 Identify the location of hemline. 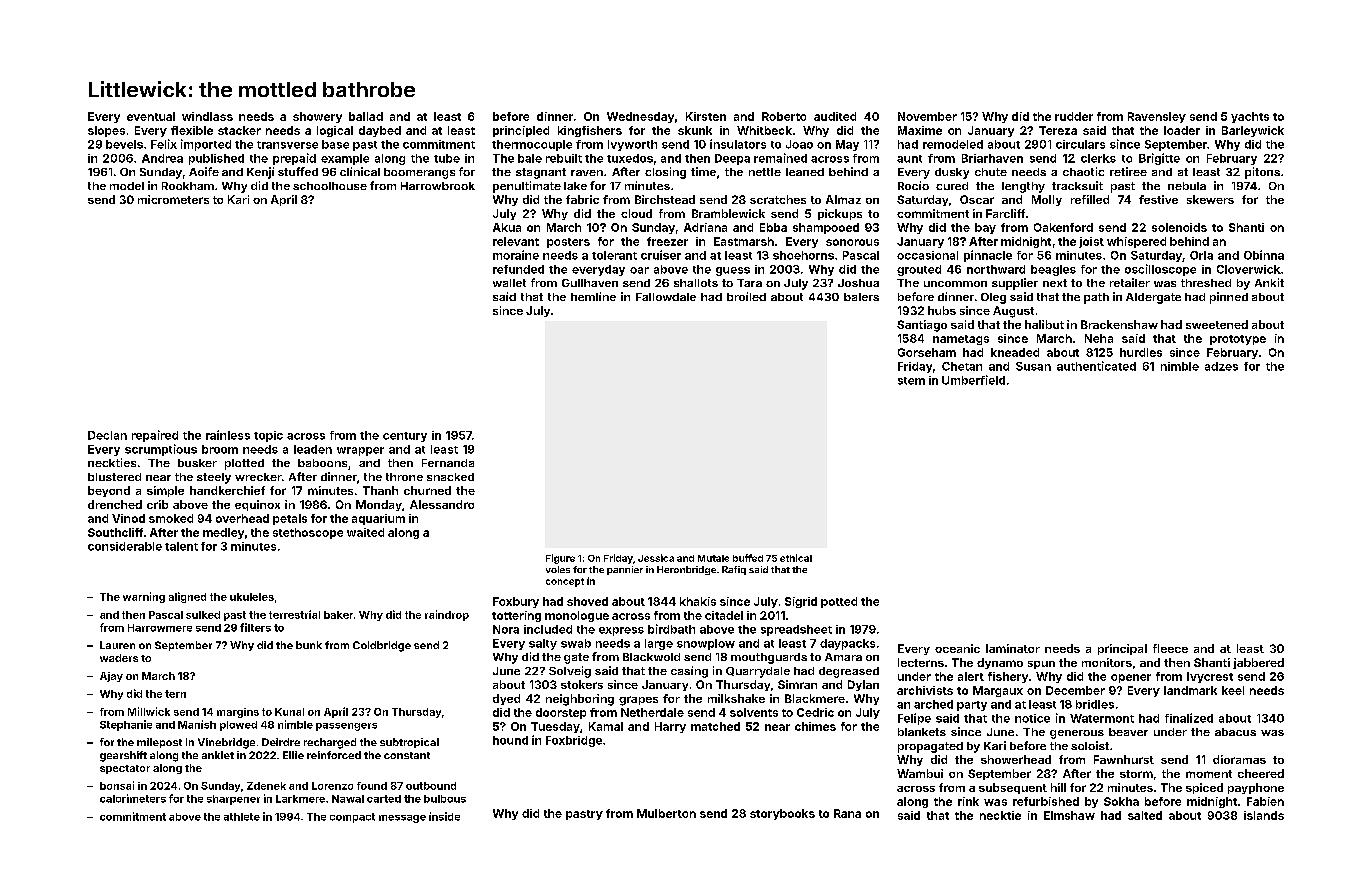
(593, 296).
